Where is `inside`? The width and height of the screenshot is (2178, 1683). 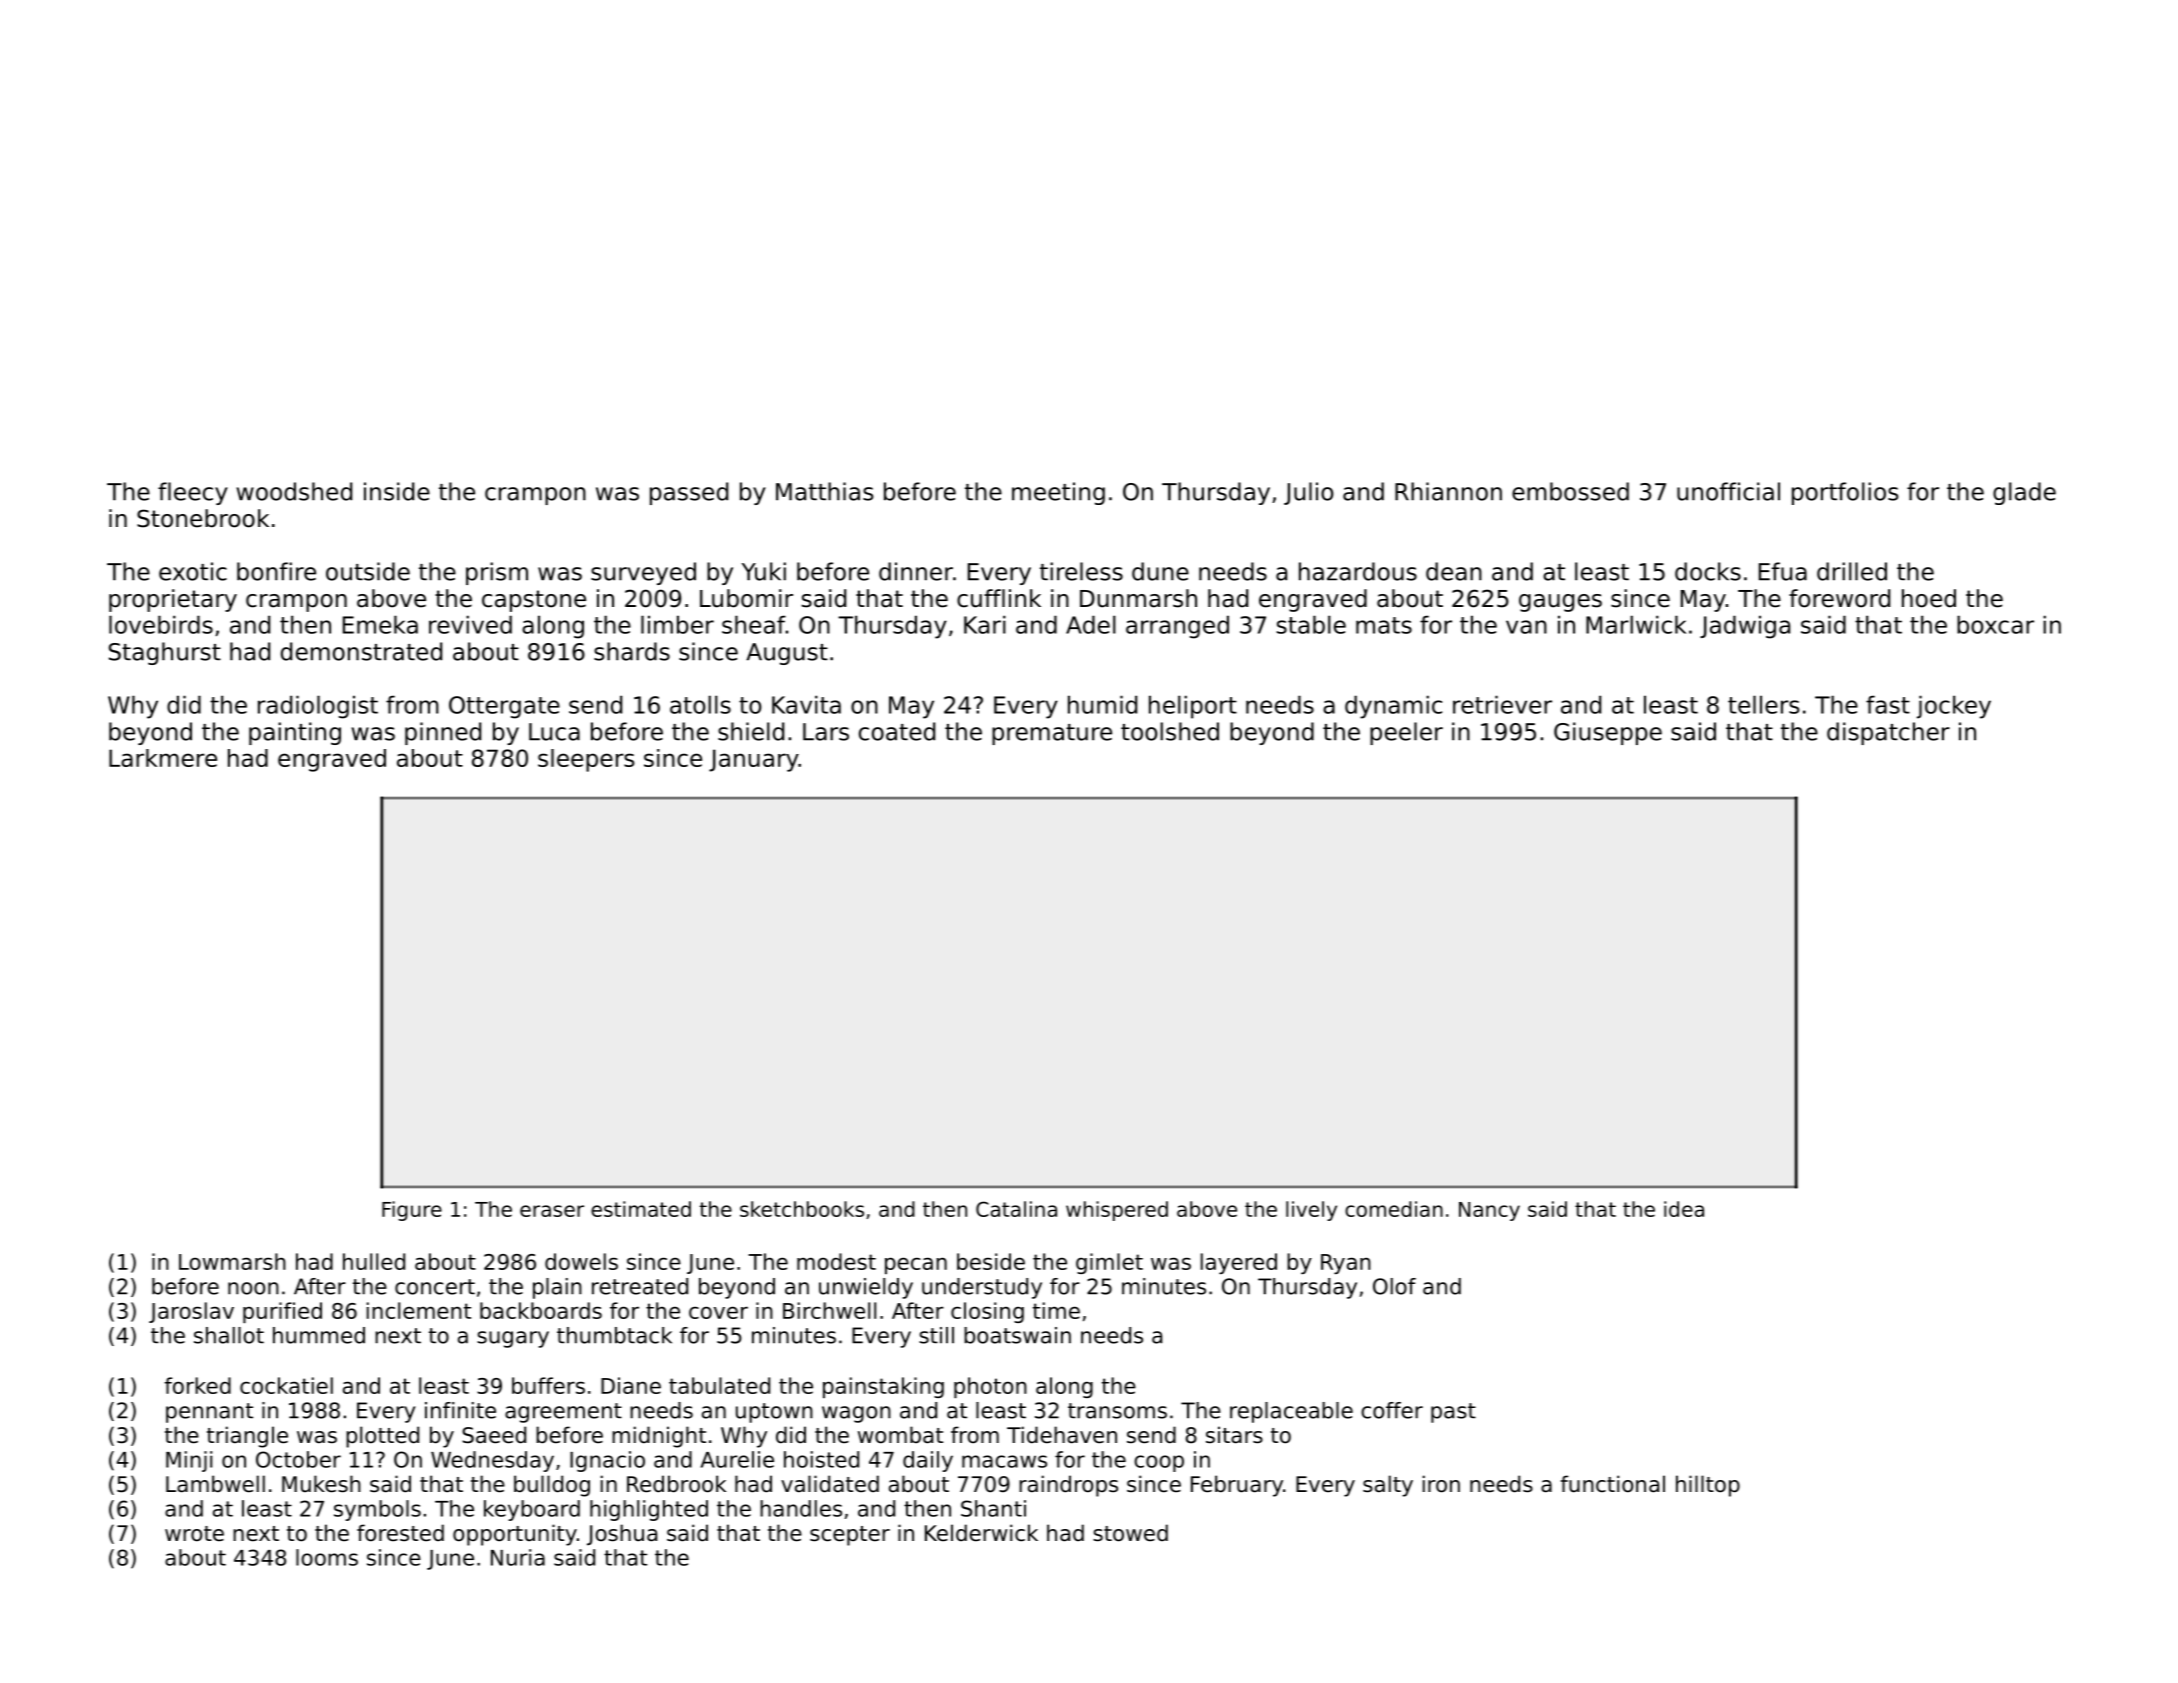
inside is located at coordinates (397, 491).
